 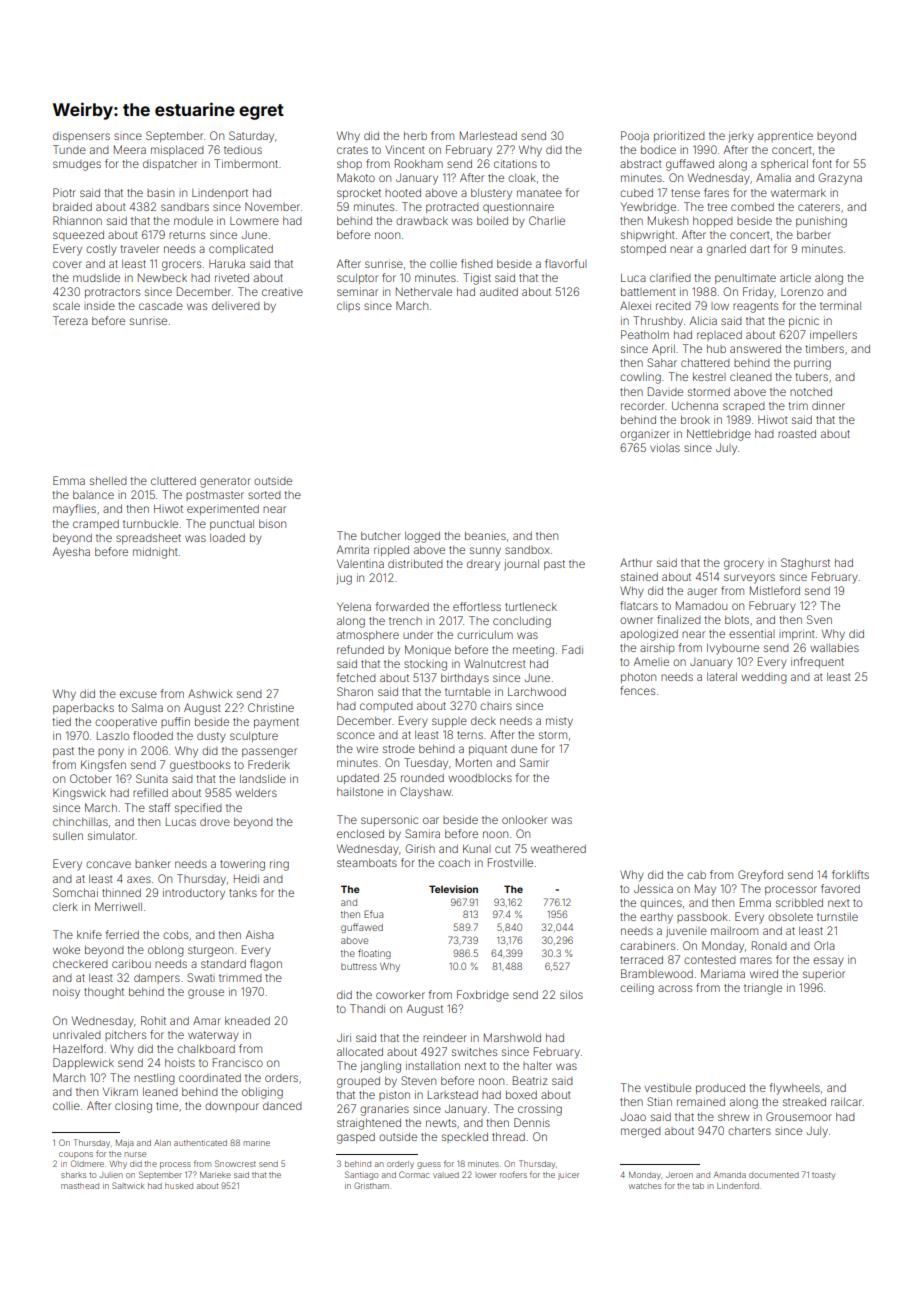 What do you see at coordinates (62, 722) in the document?
I see `tied` at bounding box center [62, 722].
